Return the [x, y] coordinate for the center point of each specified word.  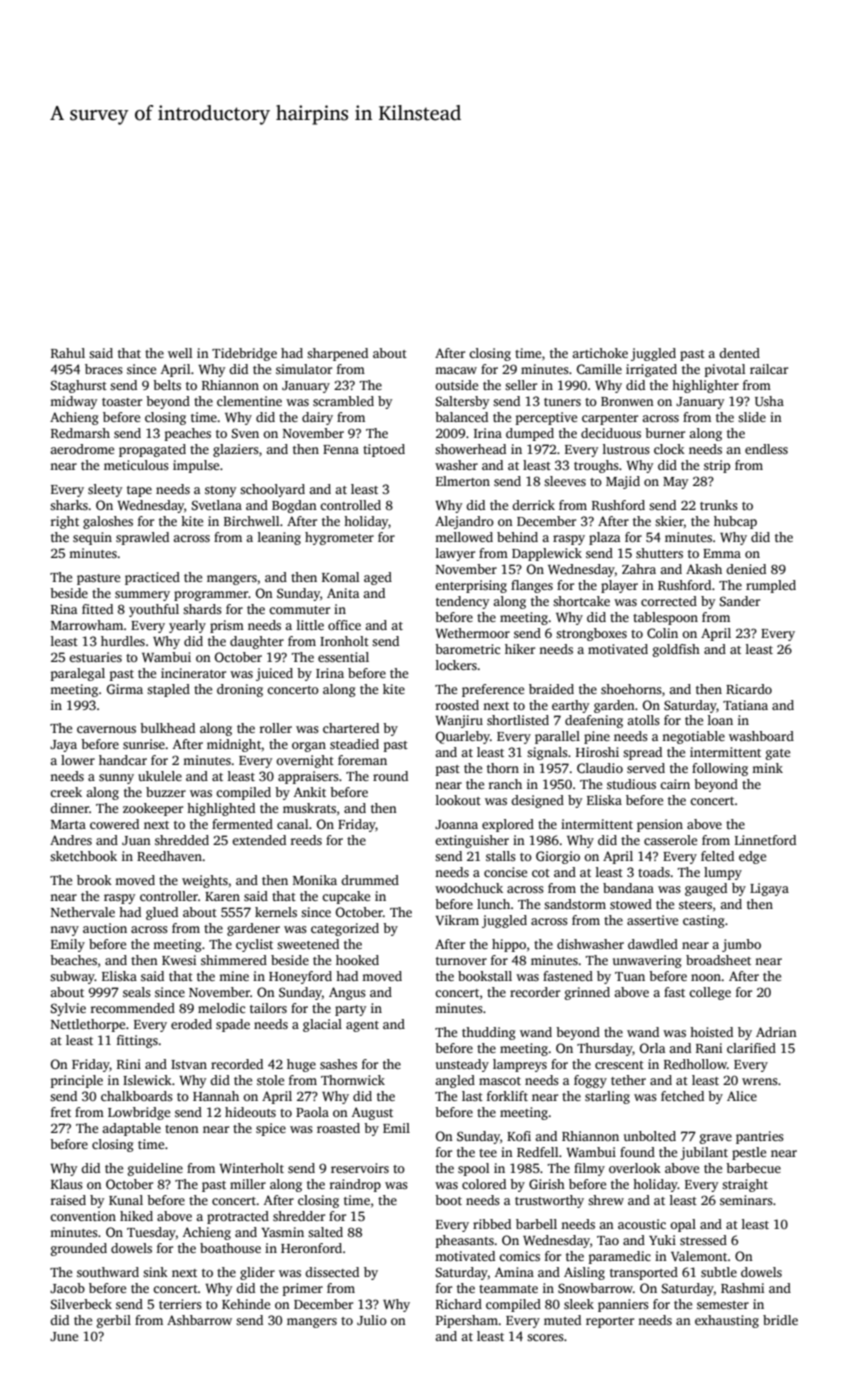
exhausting [727, 1321]
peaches [188, 434]
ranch [505, 784]
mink [767, 768]
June [64, 1336]
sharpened [337, 354]
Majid [623, 482]
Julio [372, 1320]
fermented [242, 824]
